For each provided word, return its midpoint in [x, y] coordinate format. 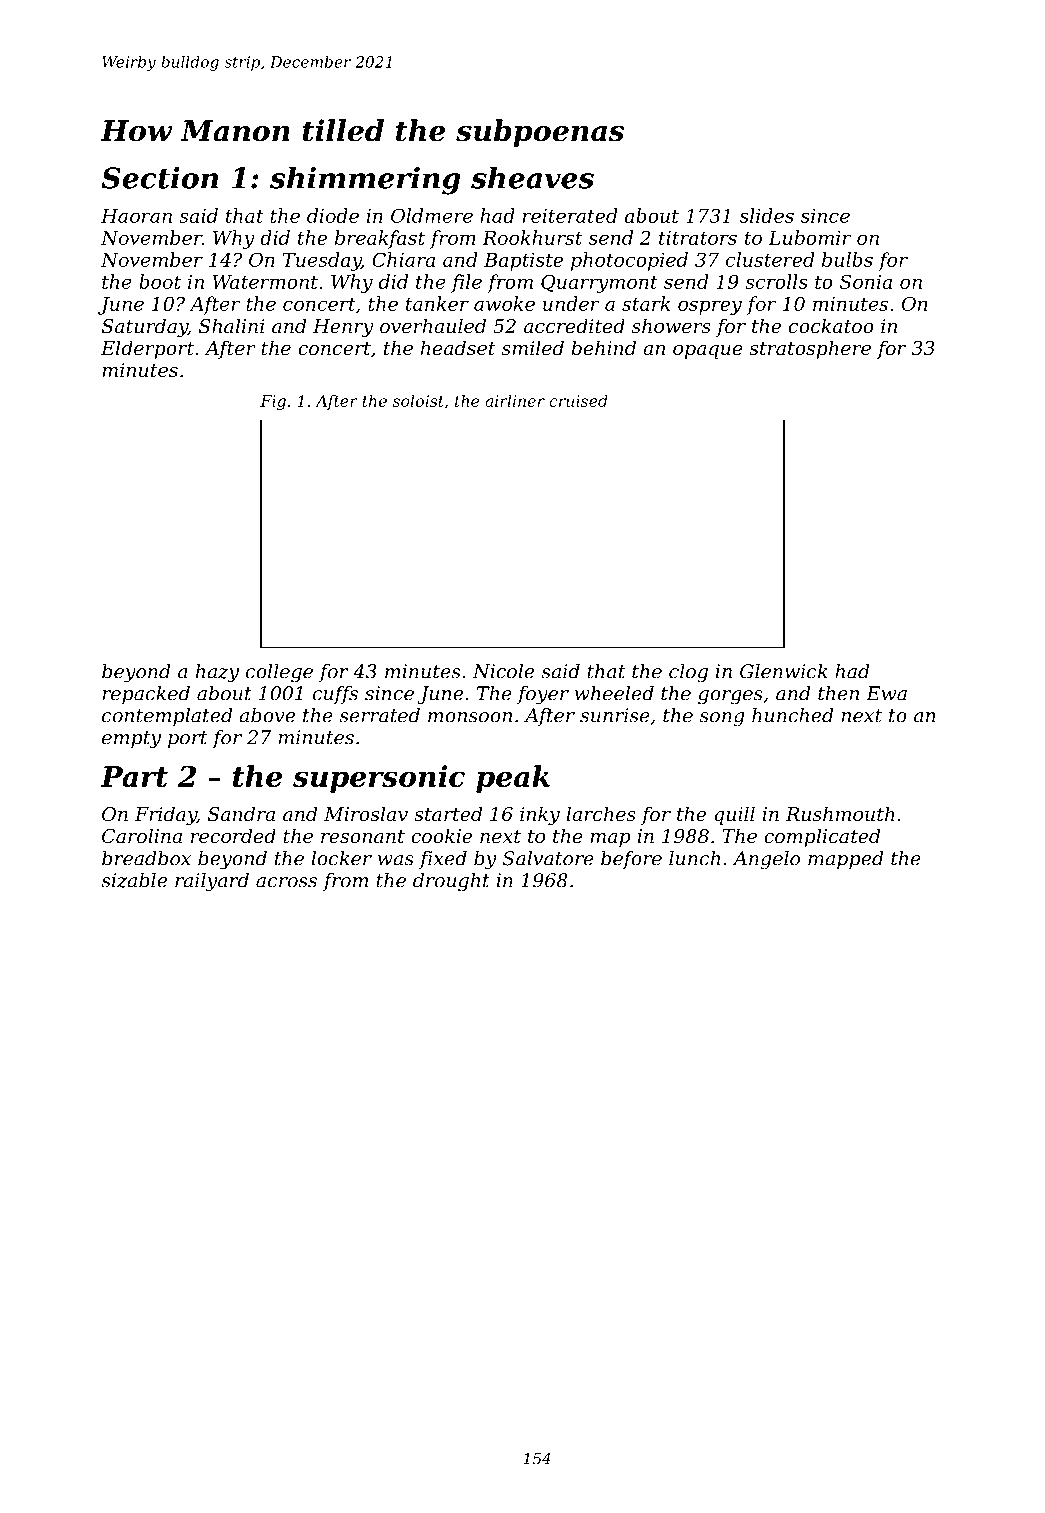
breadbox [146, 858]
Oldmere [432, 215]
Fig [273, 402]
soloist [418, 401]
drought [451, 882]
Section [160, 178]
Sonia [866, 281]
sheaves [532, 177]
